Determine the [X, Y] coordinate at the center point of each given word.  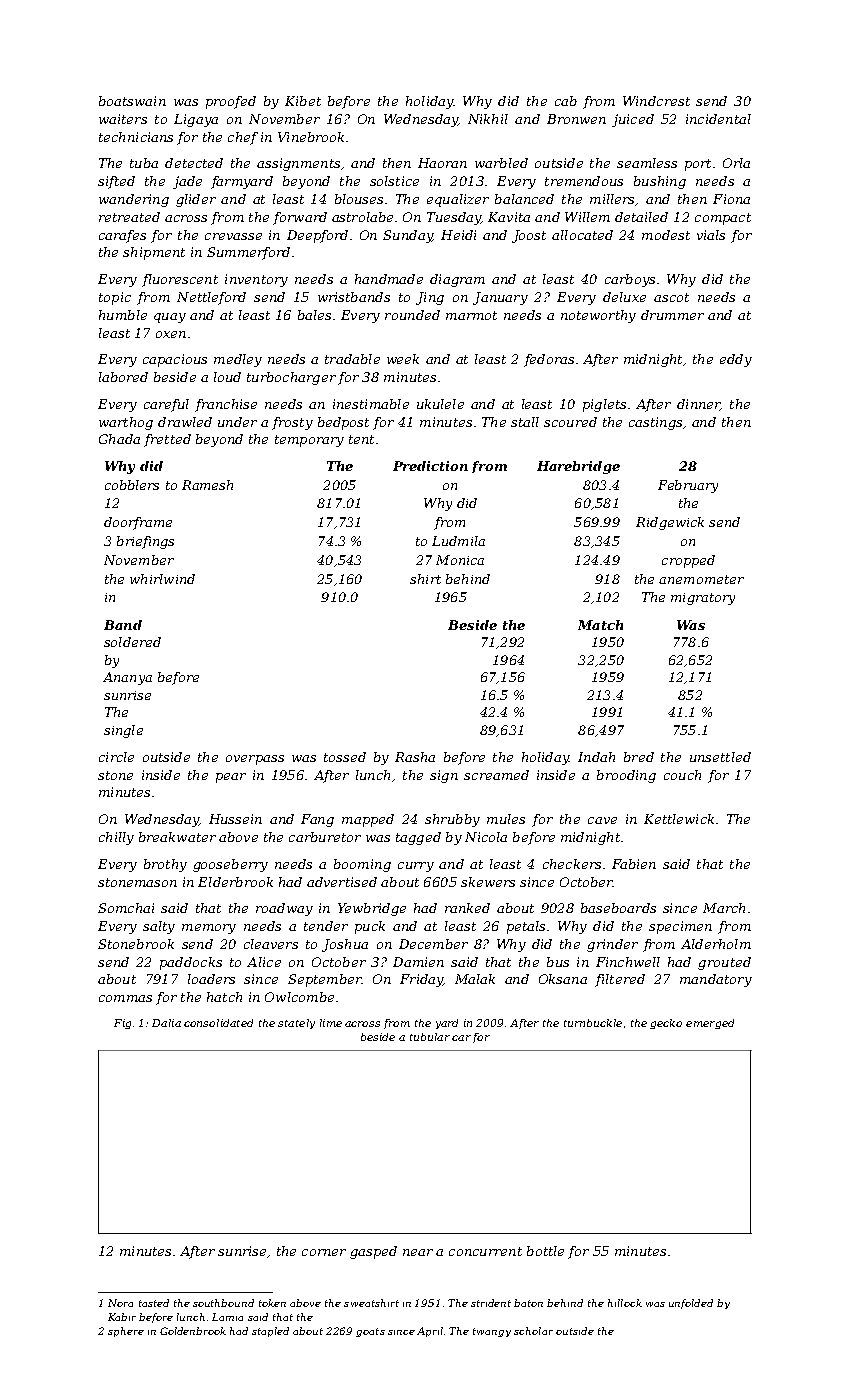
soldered [132, 642]
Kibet [303, 101]
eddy [736, 360]
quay [170, 318]
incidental [718, 119]
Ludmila [458, 541]
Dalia [166, 1023]
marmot [471, 315]
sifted [116, 182]
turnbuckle [593, 1023]
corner [324, 1252]
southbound [223, 1303]
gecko [666, 1024]
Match [600, 625]
